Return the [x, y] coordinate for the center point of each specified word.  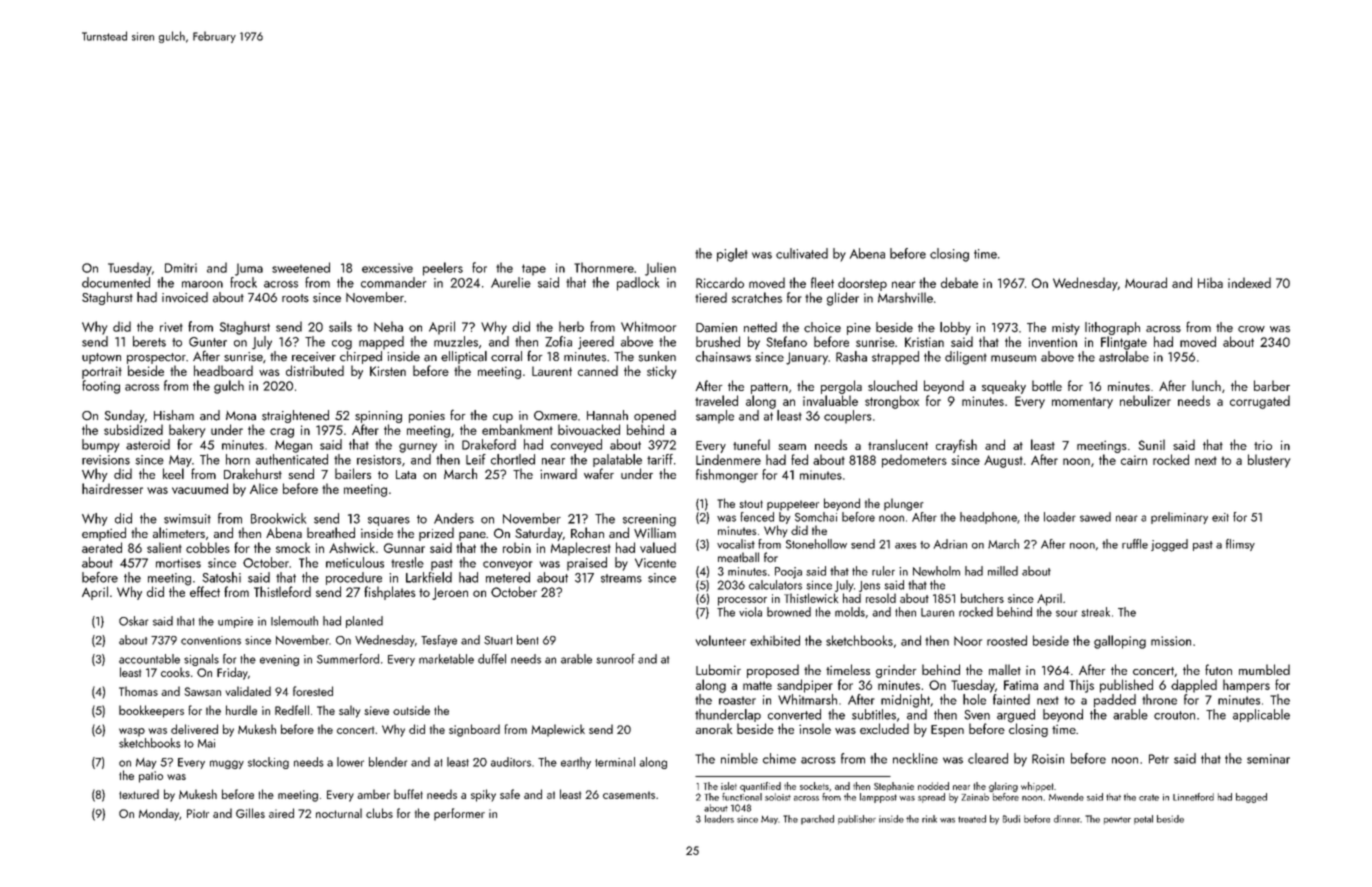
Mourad [1146, 282]
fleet [822, 282]
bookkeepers [151, 711]
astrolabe [1124, 356]
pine [859, 329]
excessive [387, 268]
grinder [896, 671]
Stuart [498, 640]
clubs [379, 813]
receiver [314, 357]
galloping [1120, 642]
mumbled [1264, 669]
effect [205, 591]
